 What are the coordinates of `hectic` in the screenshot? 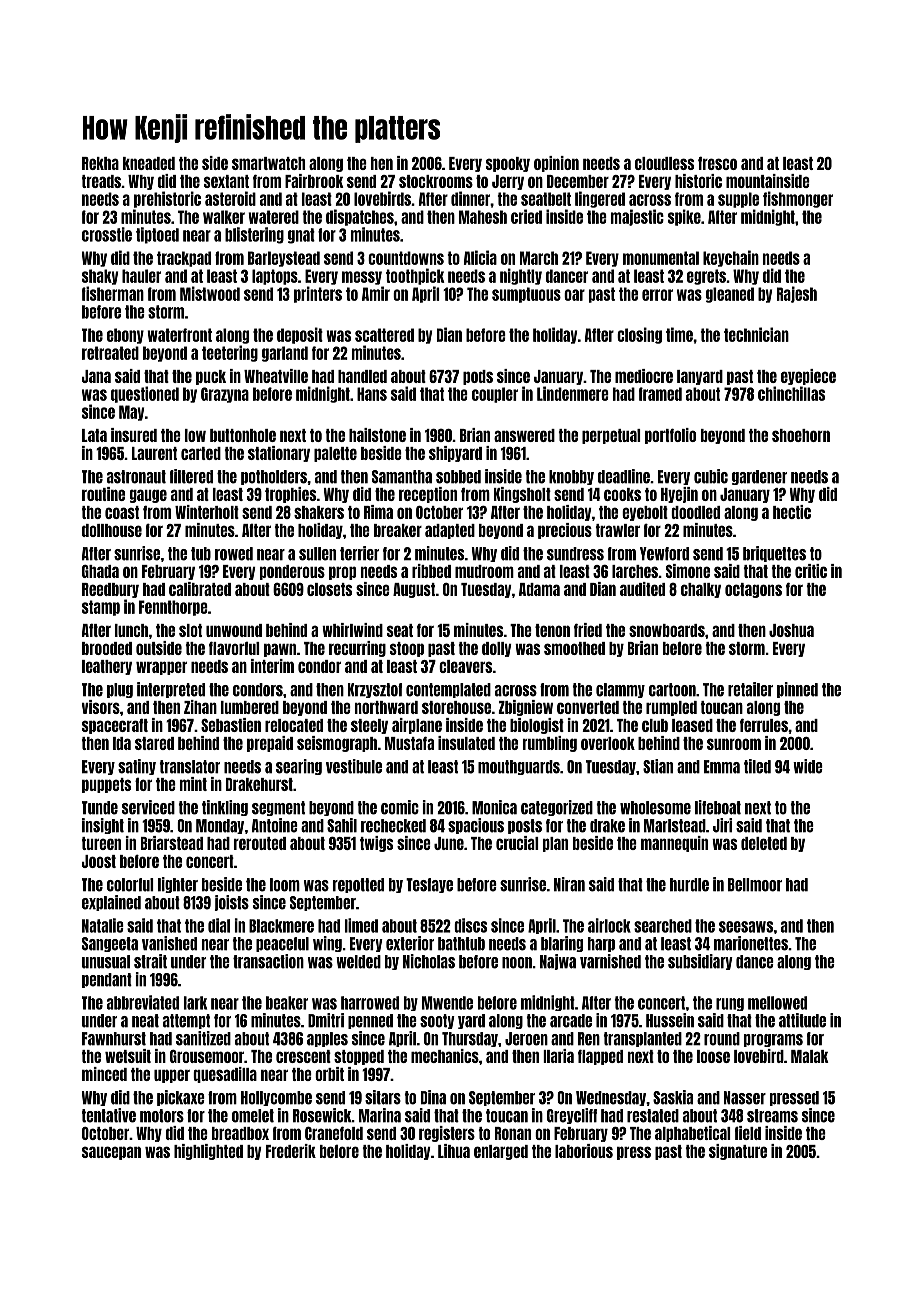 It's located at (792, 512).
